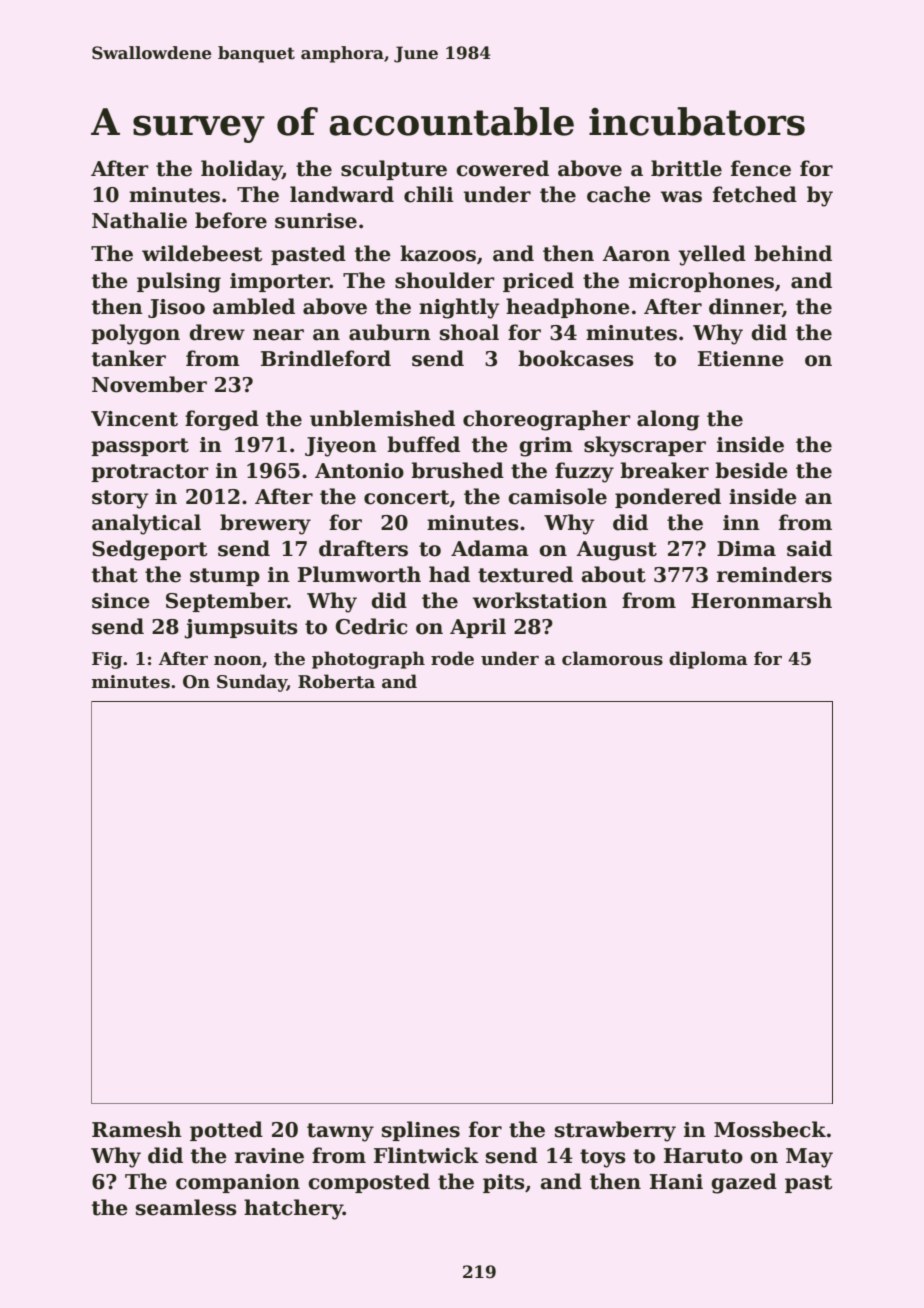 The height and width of the screenshot is (1308, 924). I want to click on had, so click(449, 574).
